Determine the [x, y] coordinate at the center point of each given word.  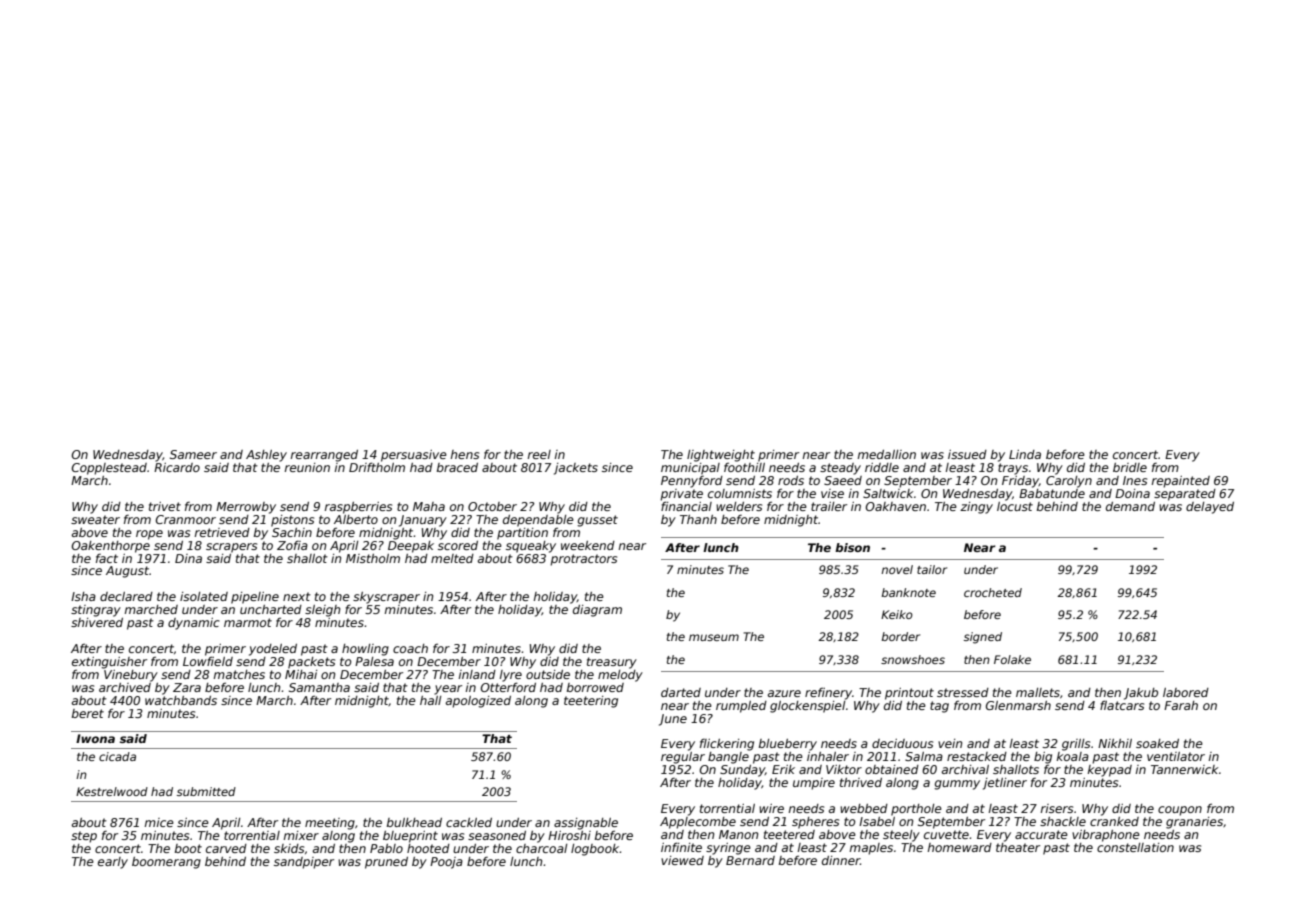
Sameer [193, 454]
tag [939, 707]
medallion [887, 454]
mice [159, 822]
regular [683, 758]
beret [88, 713]
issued [967, 454]
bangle [728, 758]
